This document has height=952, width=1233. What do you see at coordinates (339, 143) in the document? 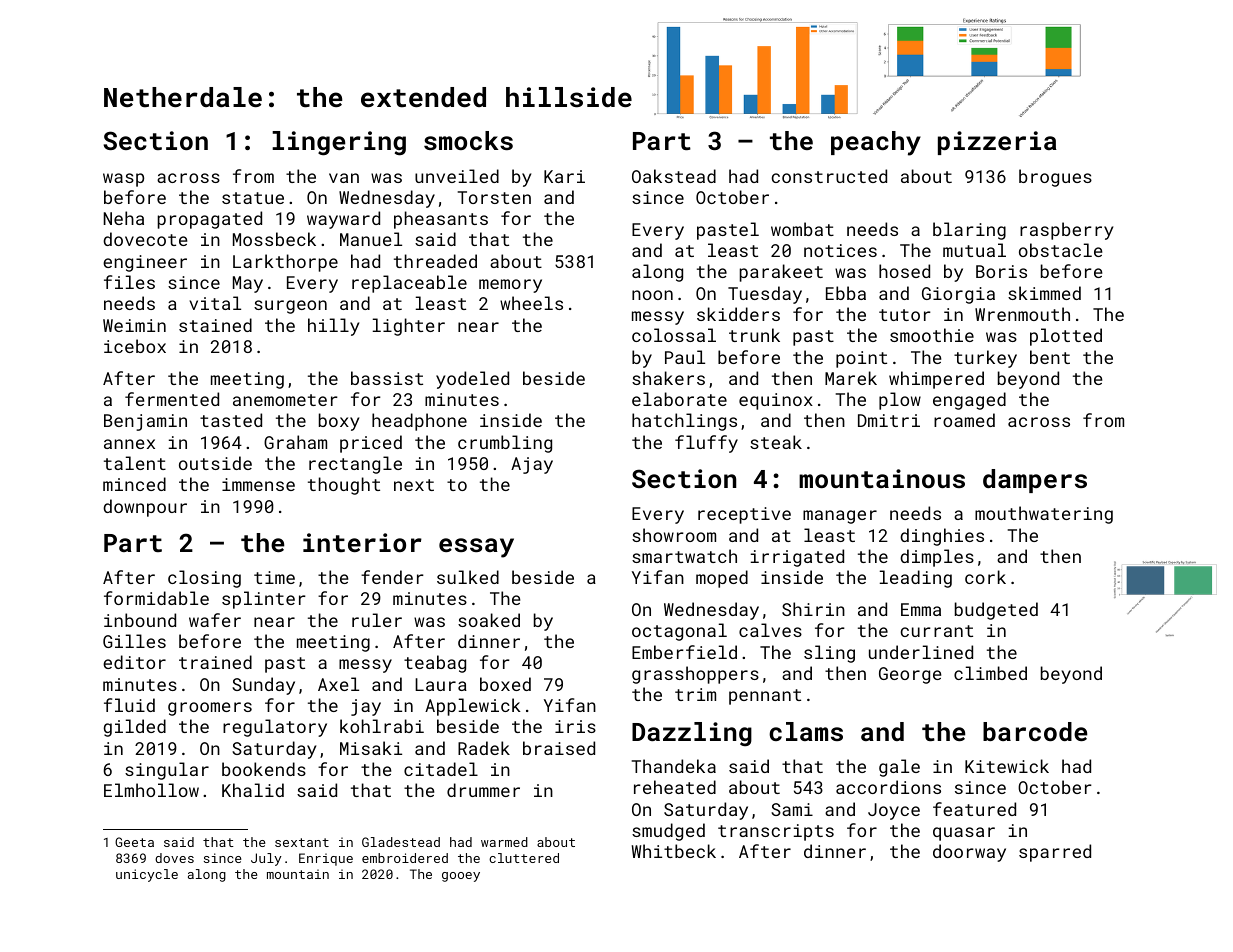
I see `lingering` at bounding box center [339, 143].
